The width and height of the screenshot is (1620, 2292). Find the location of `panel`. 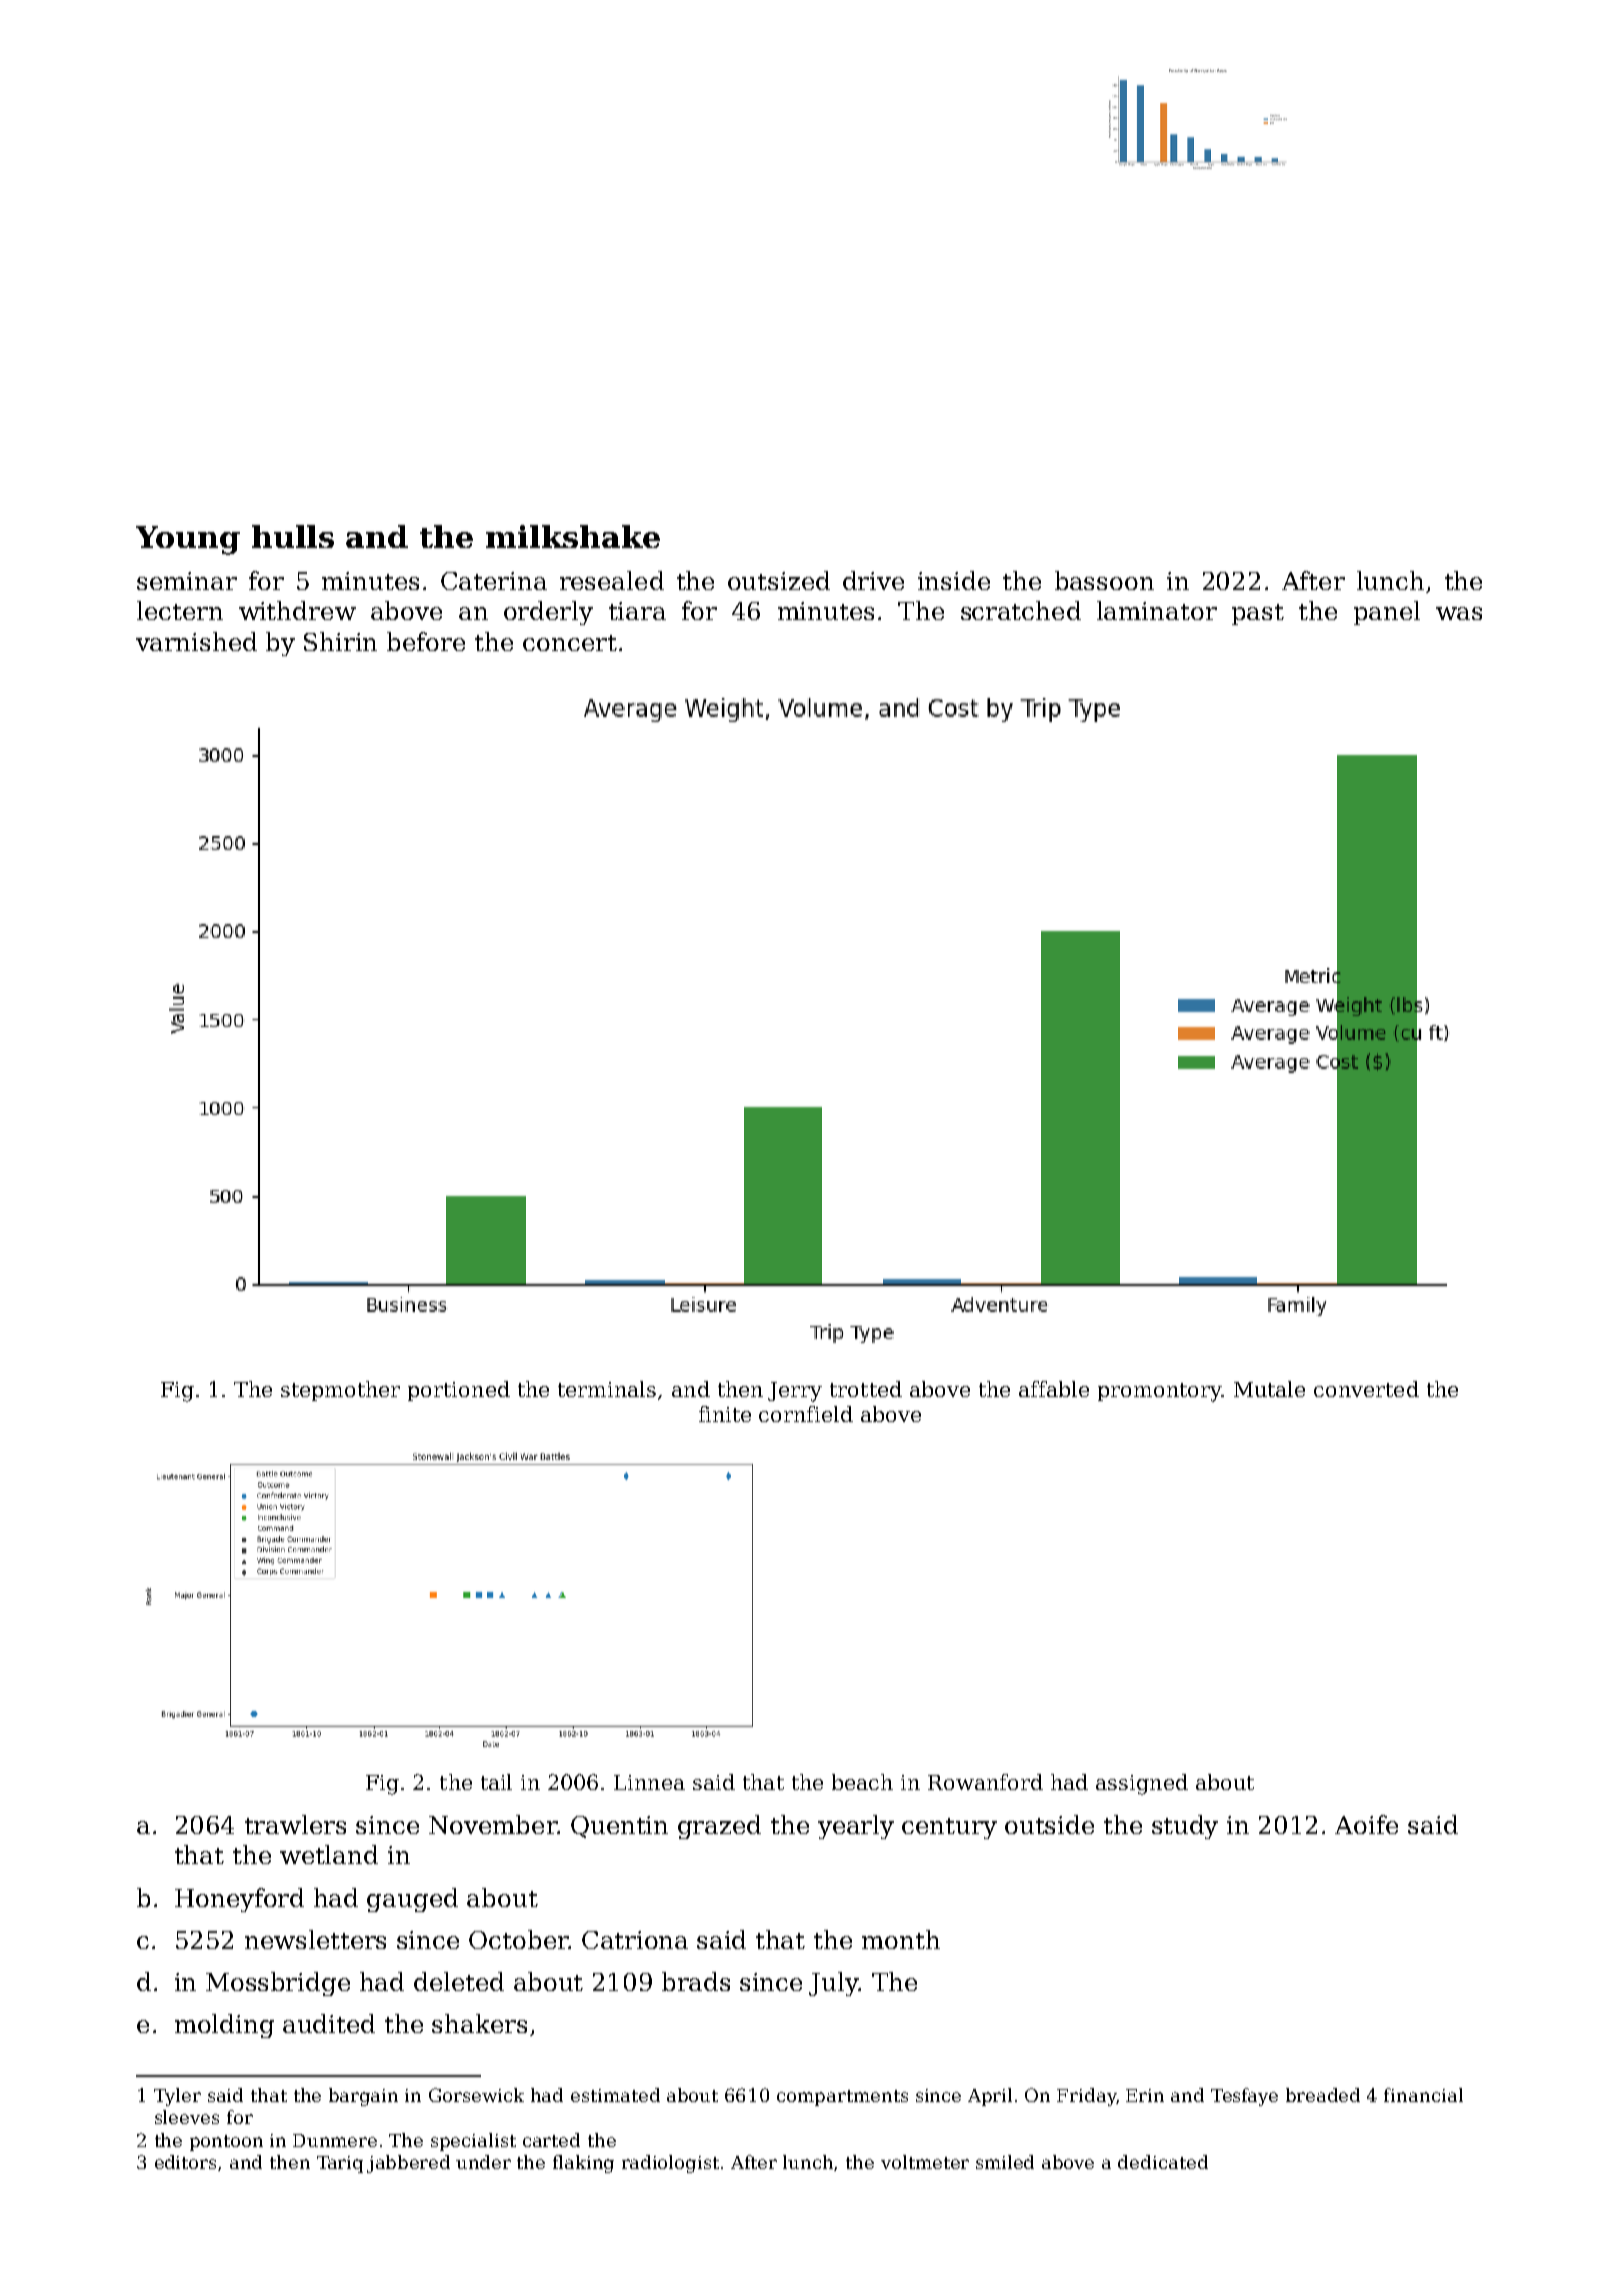

panel is located at coordinates (1387, 613).
